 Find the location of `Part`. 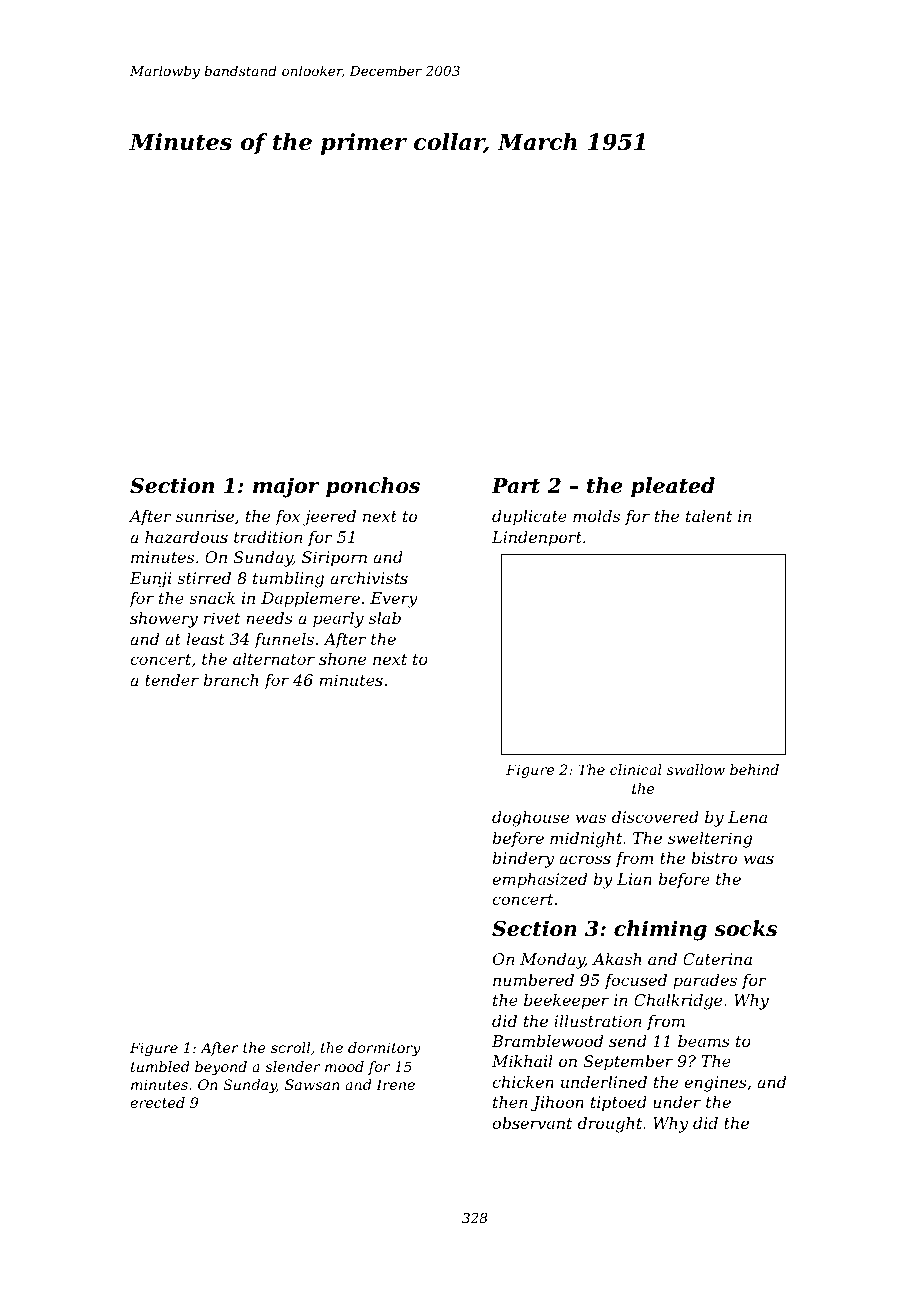

Part is located at coordinates (515, 486).
